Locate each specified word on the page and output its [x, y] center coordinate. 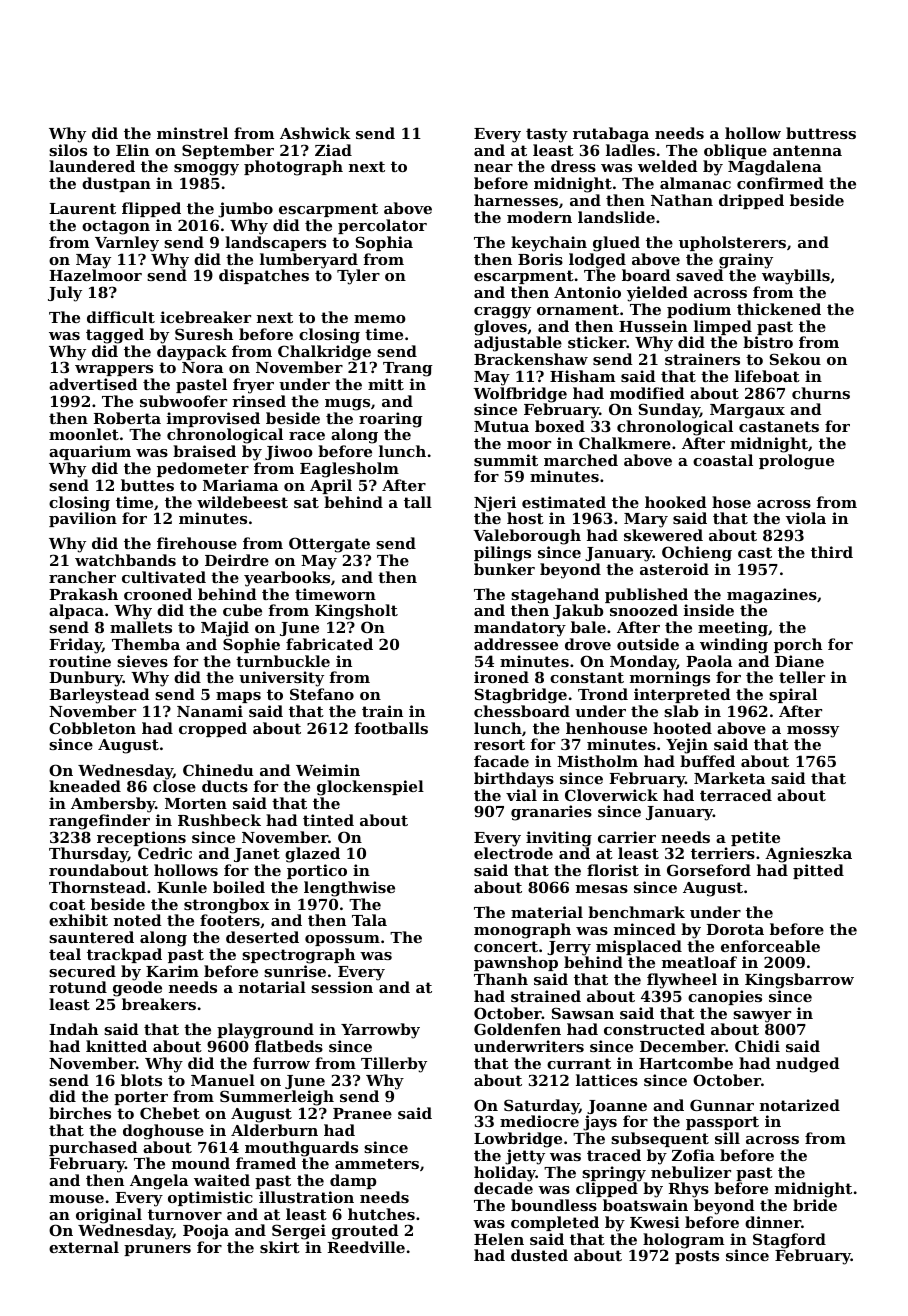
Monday [643, 663]
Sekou [795, 359]
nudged [808, 1065]
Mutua [501, 426]
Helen [499, 1239]
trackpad [124, 955]
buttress [821, 133]
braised [204, 451]
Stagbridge [521, 696]
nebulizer [691, 1172]
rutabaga [611, 135]
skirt [280, 1247]
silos [68, 150]
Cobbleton [92, 728]
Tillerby [394, 1065]
